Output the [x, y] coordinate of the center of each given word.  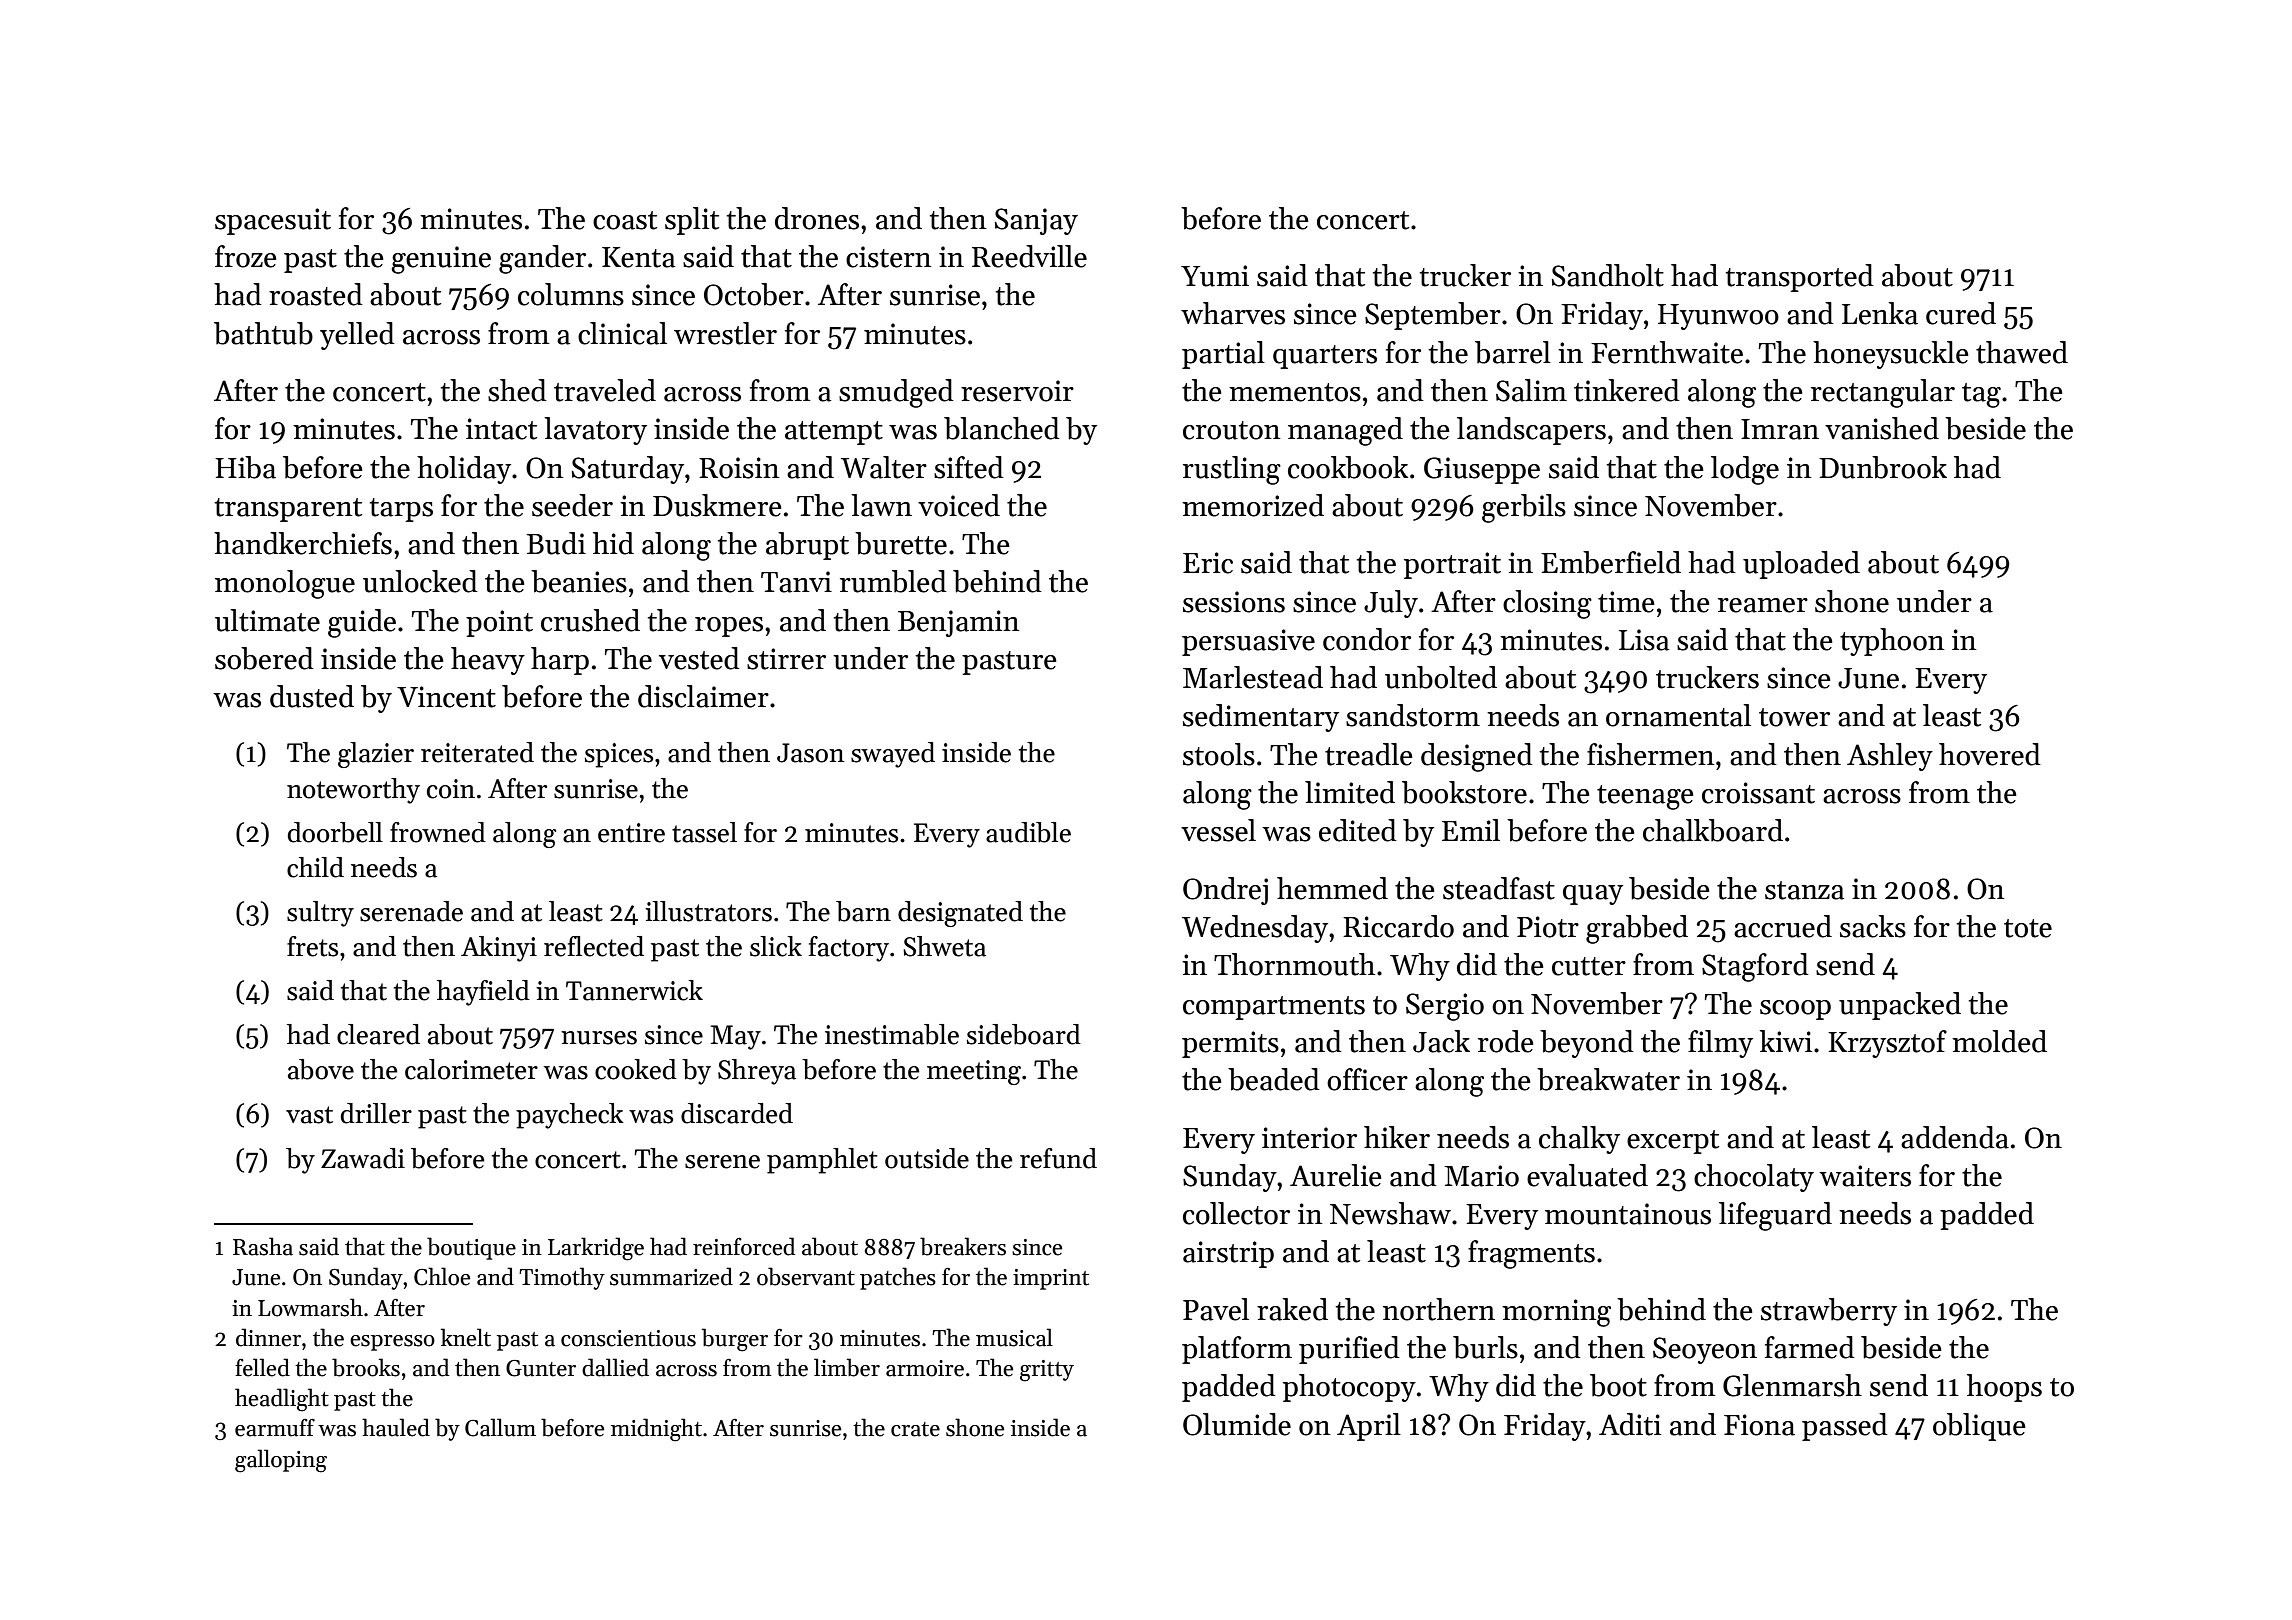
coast [625, 220]
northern [1439, 1309]
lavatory [595, 431]
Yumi [1215, 276]
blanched [1002, 428]
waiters [1865, 1176]
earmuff [275, 1427]
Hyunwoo [1718, 317]
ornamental [1678, 715]
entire [631, 833]
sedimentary [1261, 718]
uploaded [1801, 565]
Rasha [263, 1246]
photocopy [1349, 1388]
